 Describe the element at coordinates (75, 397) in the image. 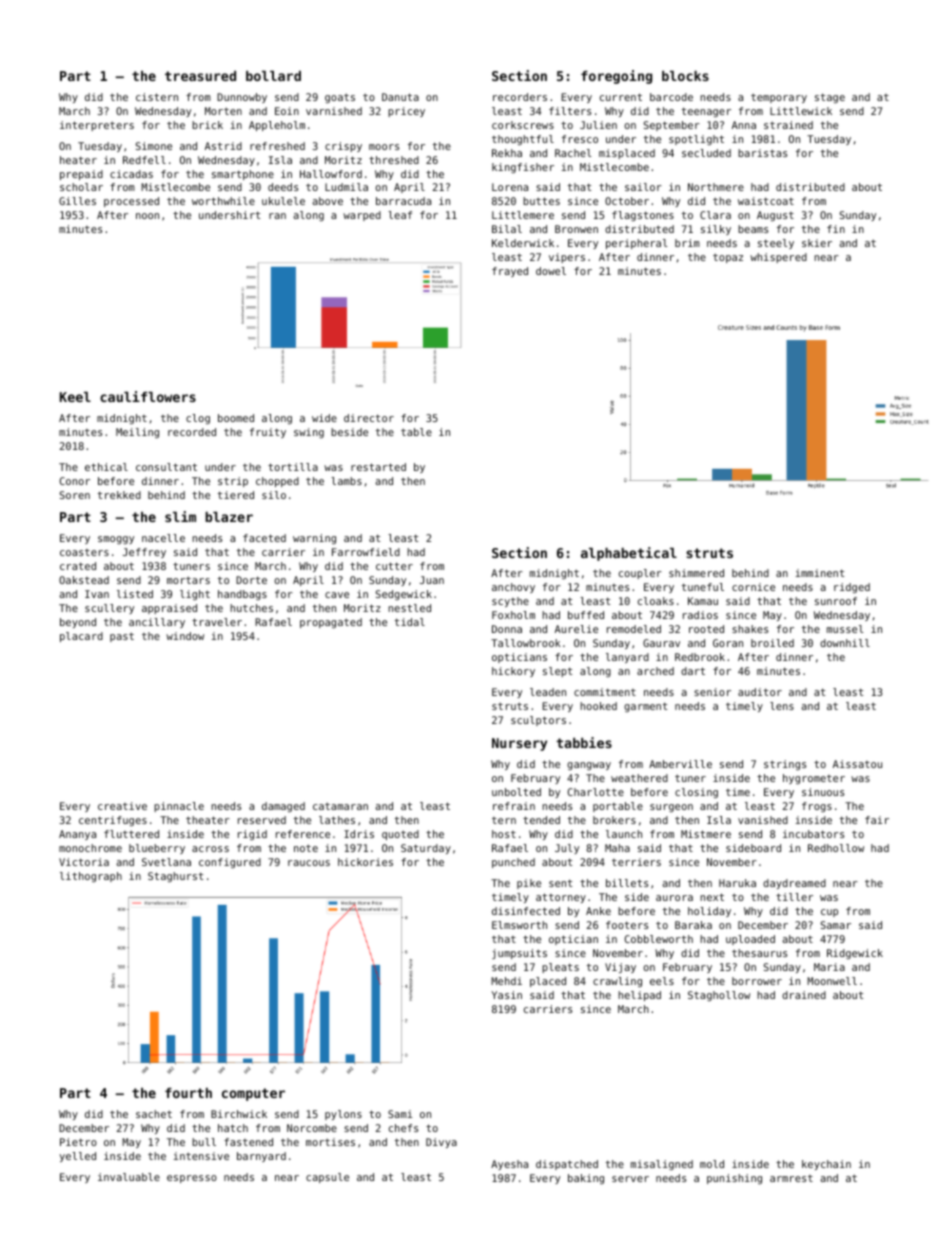

I see `Keel` at that location.
